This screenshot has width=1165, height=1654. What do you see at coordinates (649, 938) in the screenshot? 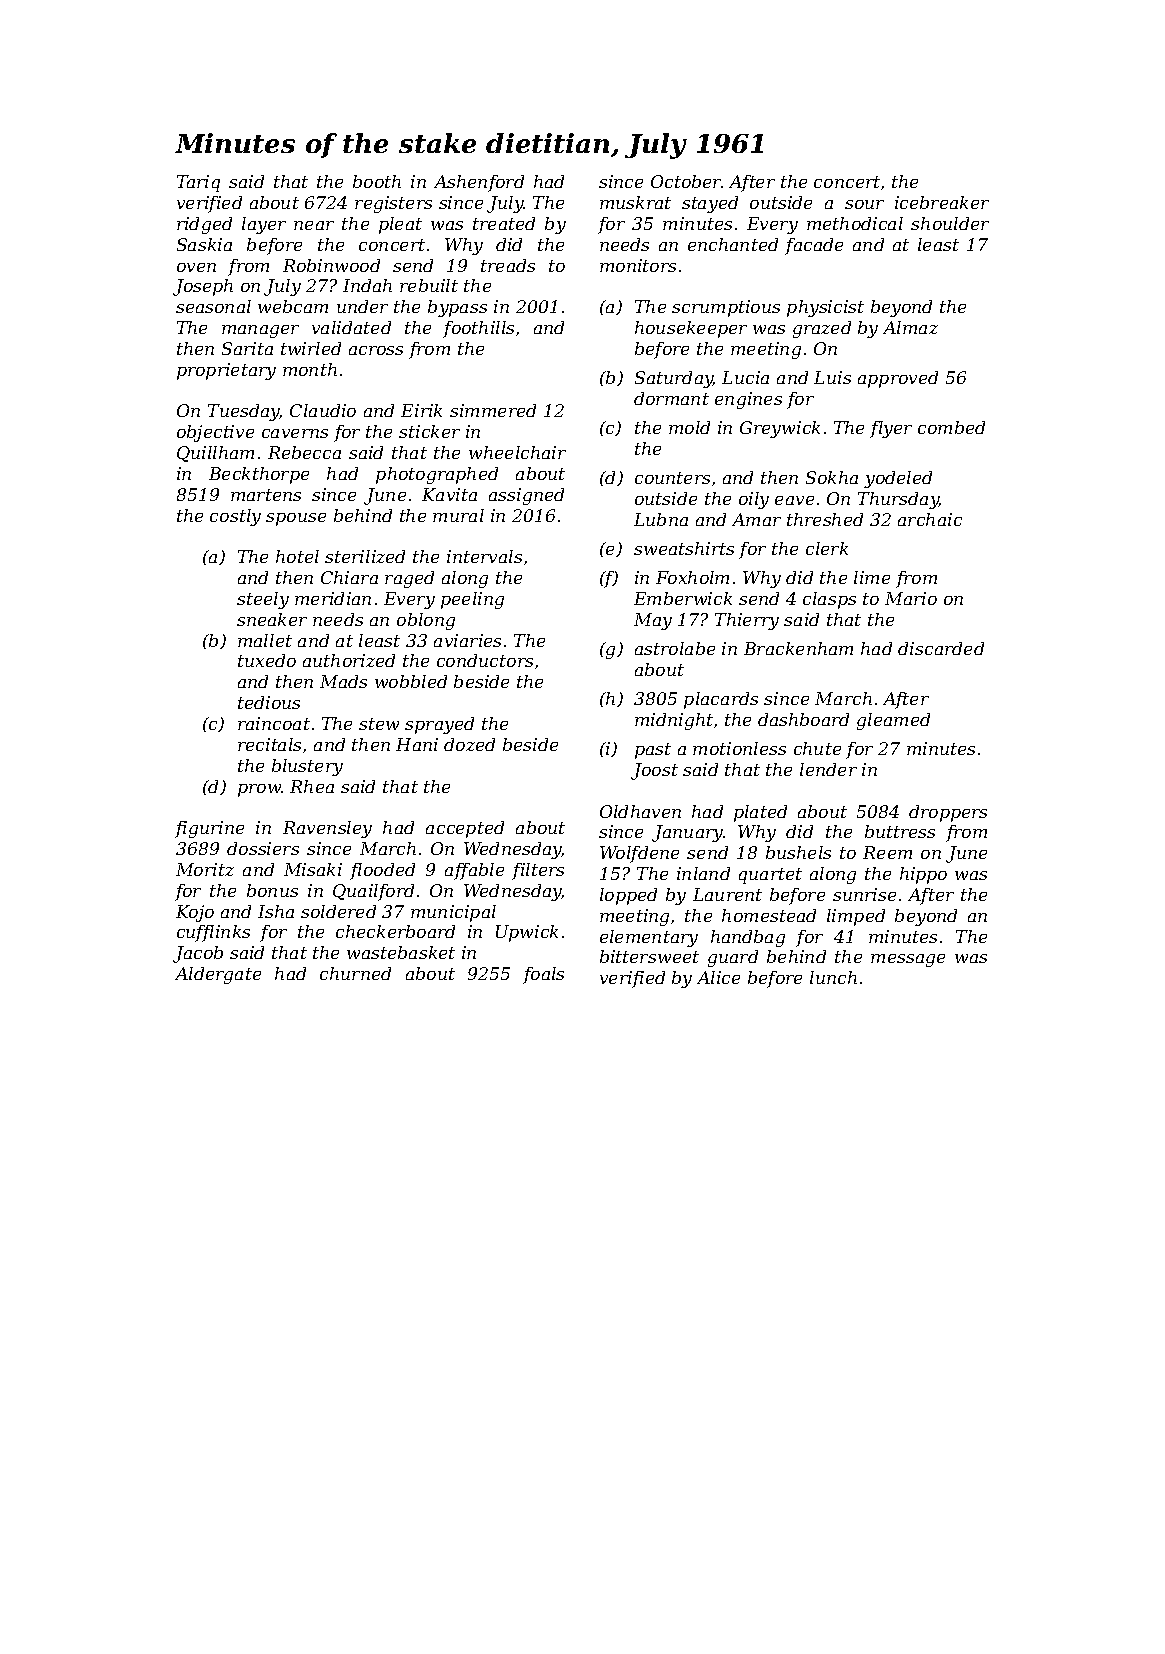
I see `elementary` at bounding box center [649, 938].
